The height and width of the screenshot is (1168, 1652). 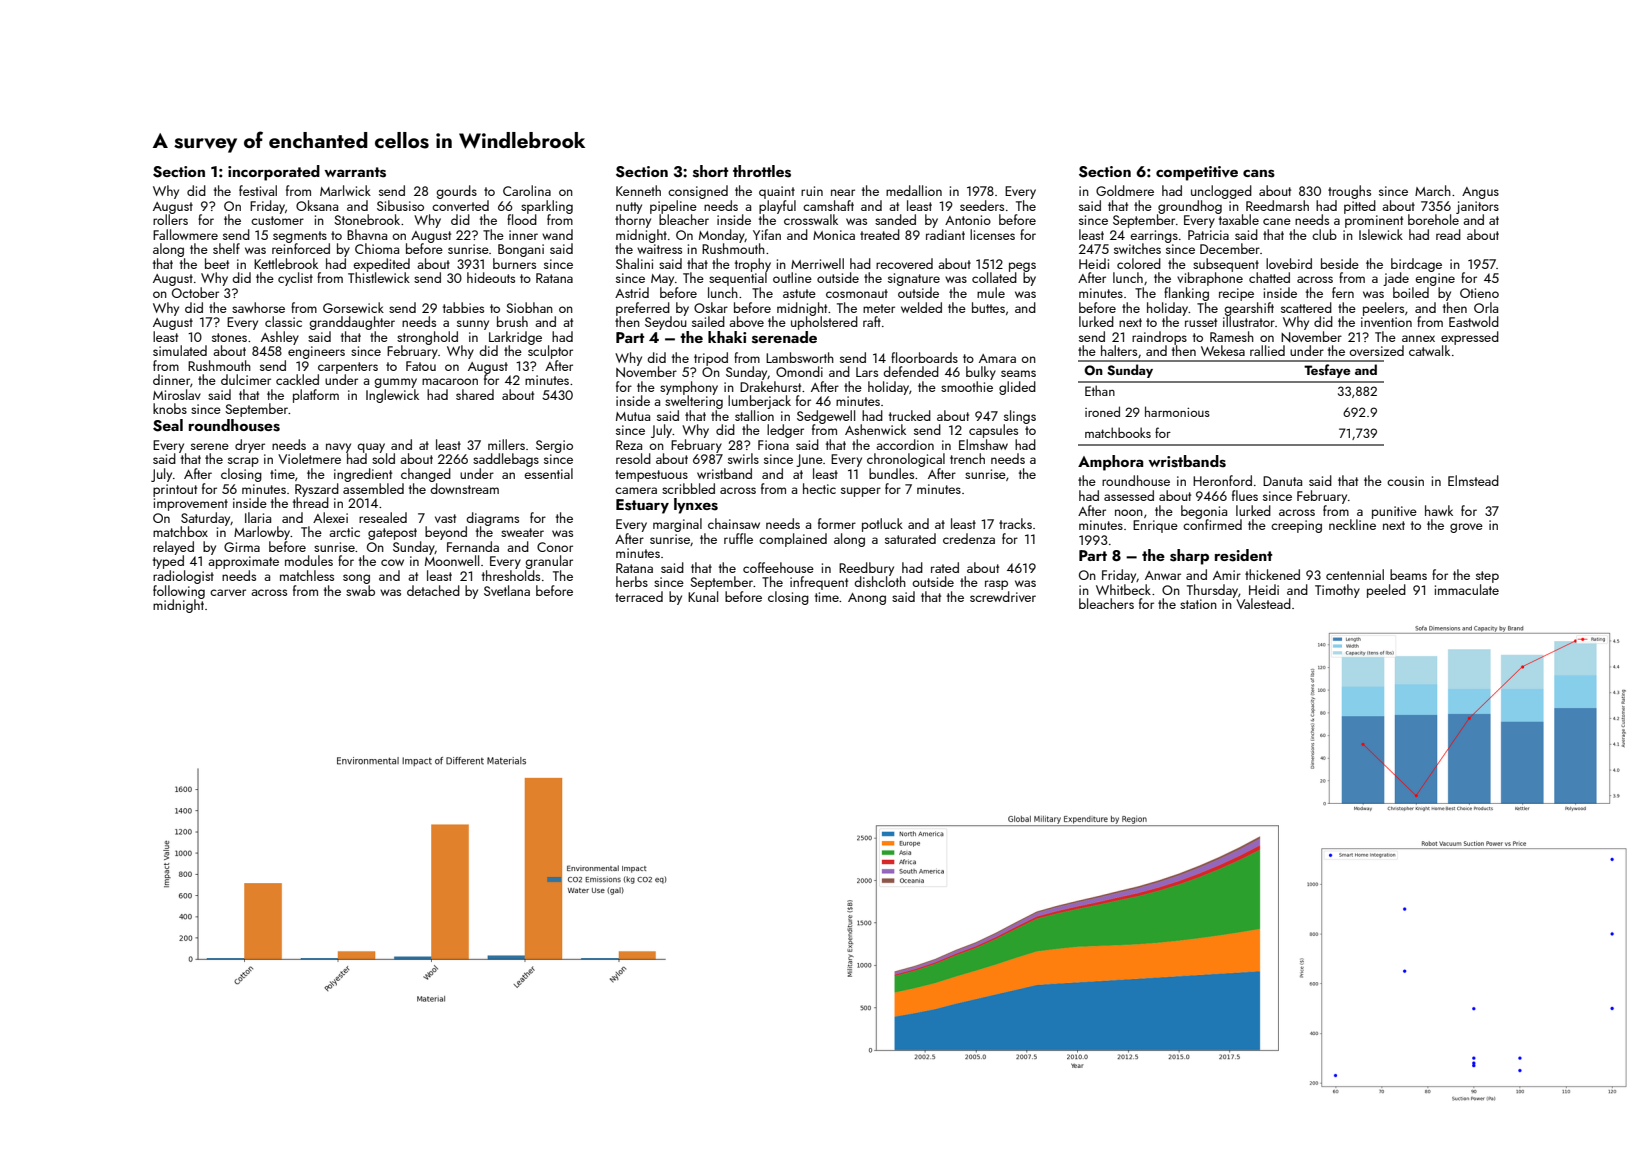 I want to click on hawk, so click(x=1439, y=510).
